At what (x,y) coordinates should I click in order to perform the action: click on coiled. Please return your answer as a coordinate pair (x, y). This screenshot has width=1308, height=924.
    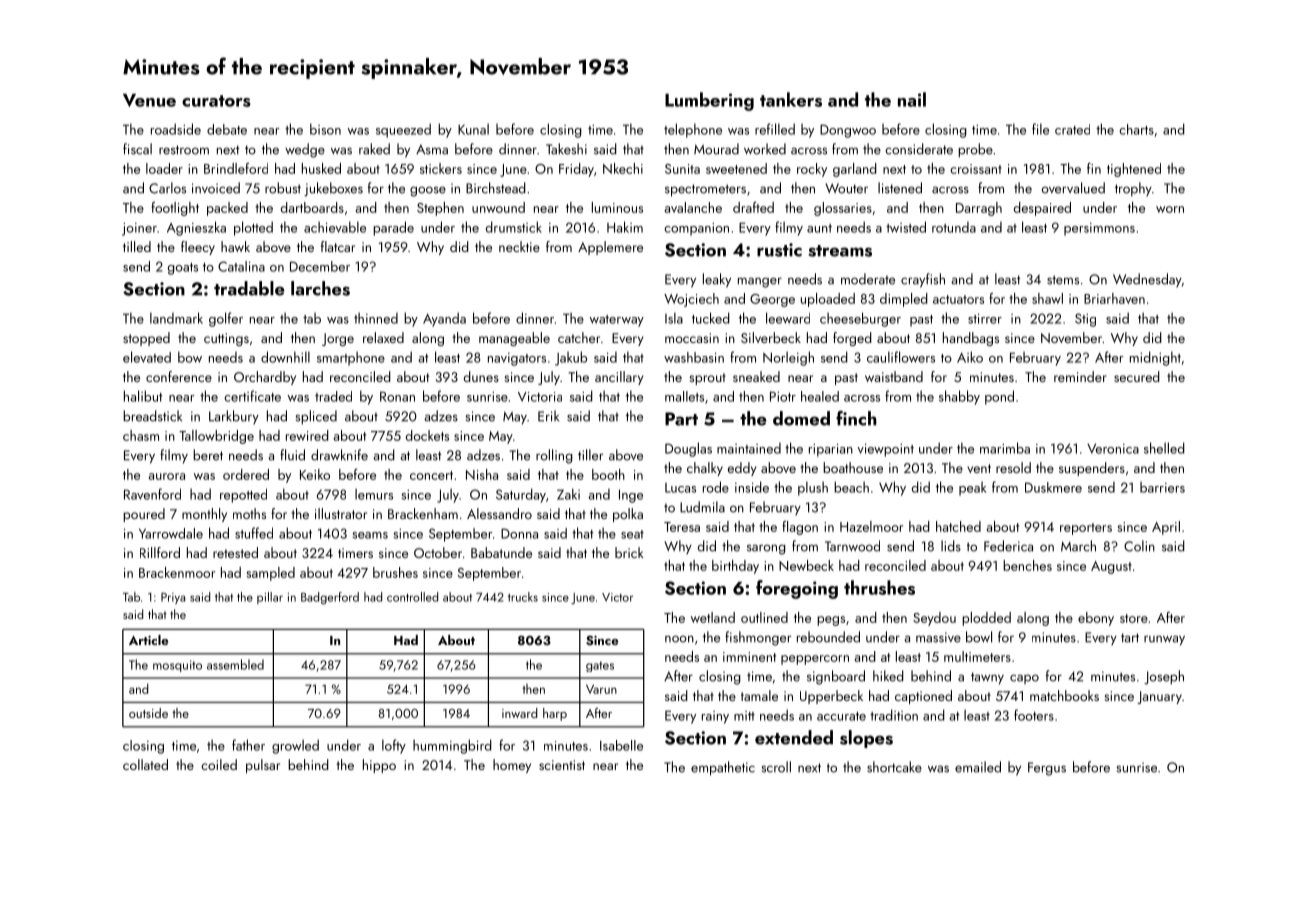
    Looking at the image, I should click on (219, 764).
